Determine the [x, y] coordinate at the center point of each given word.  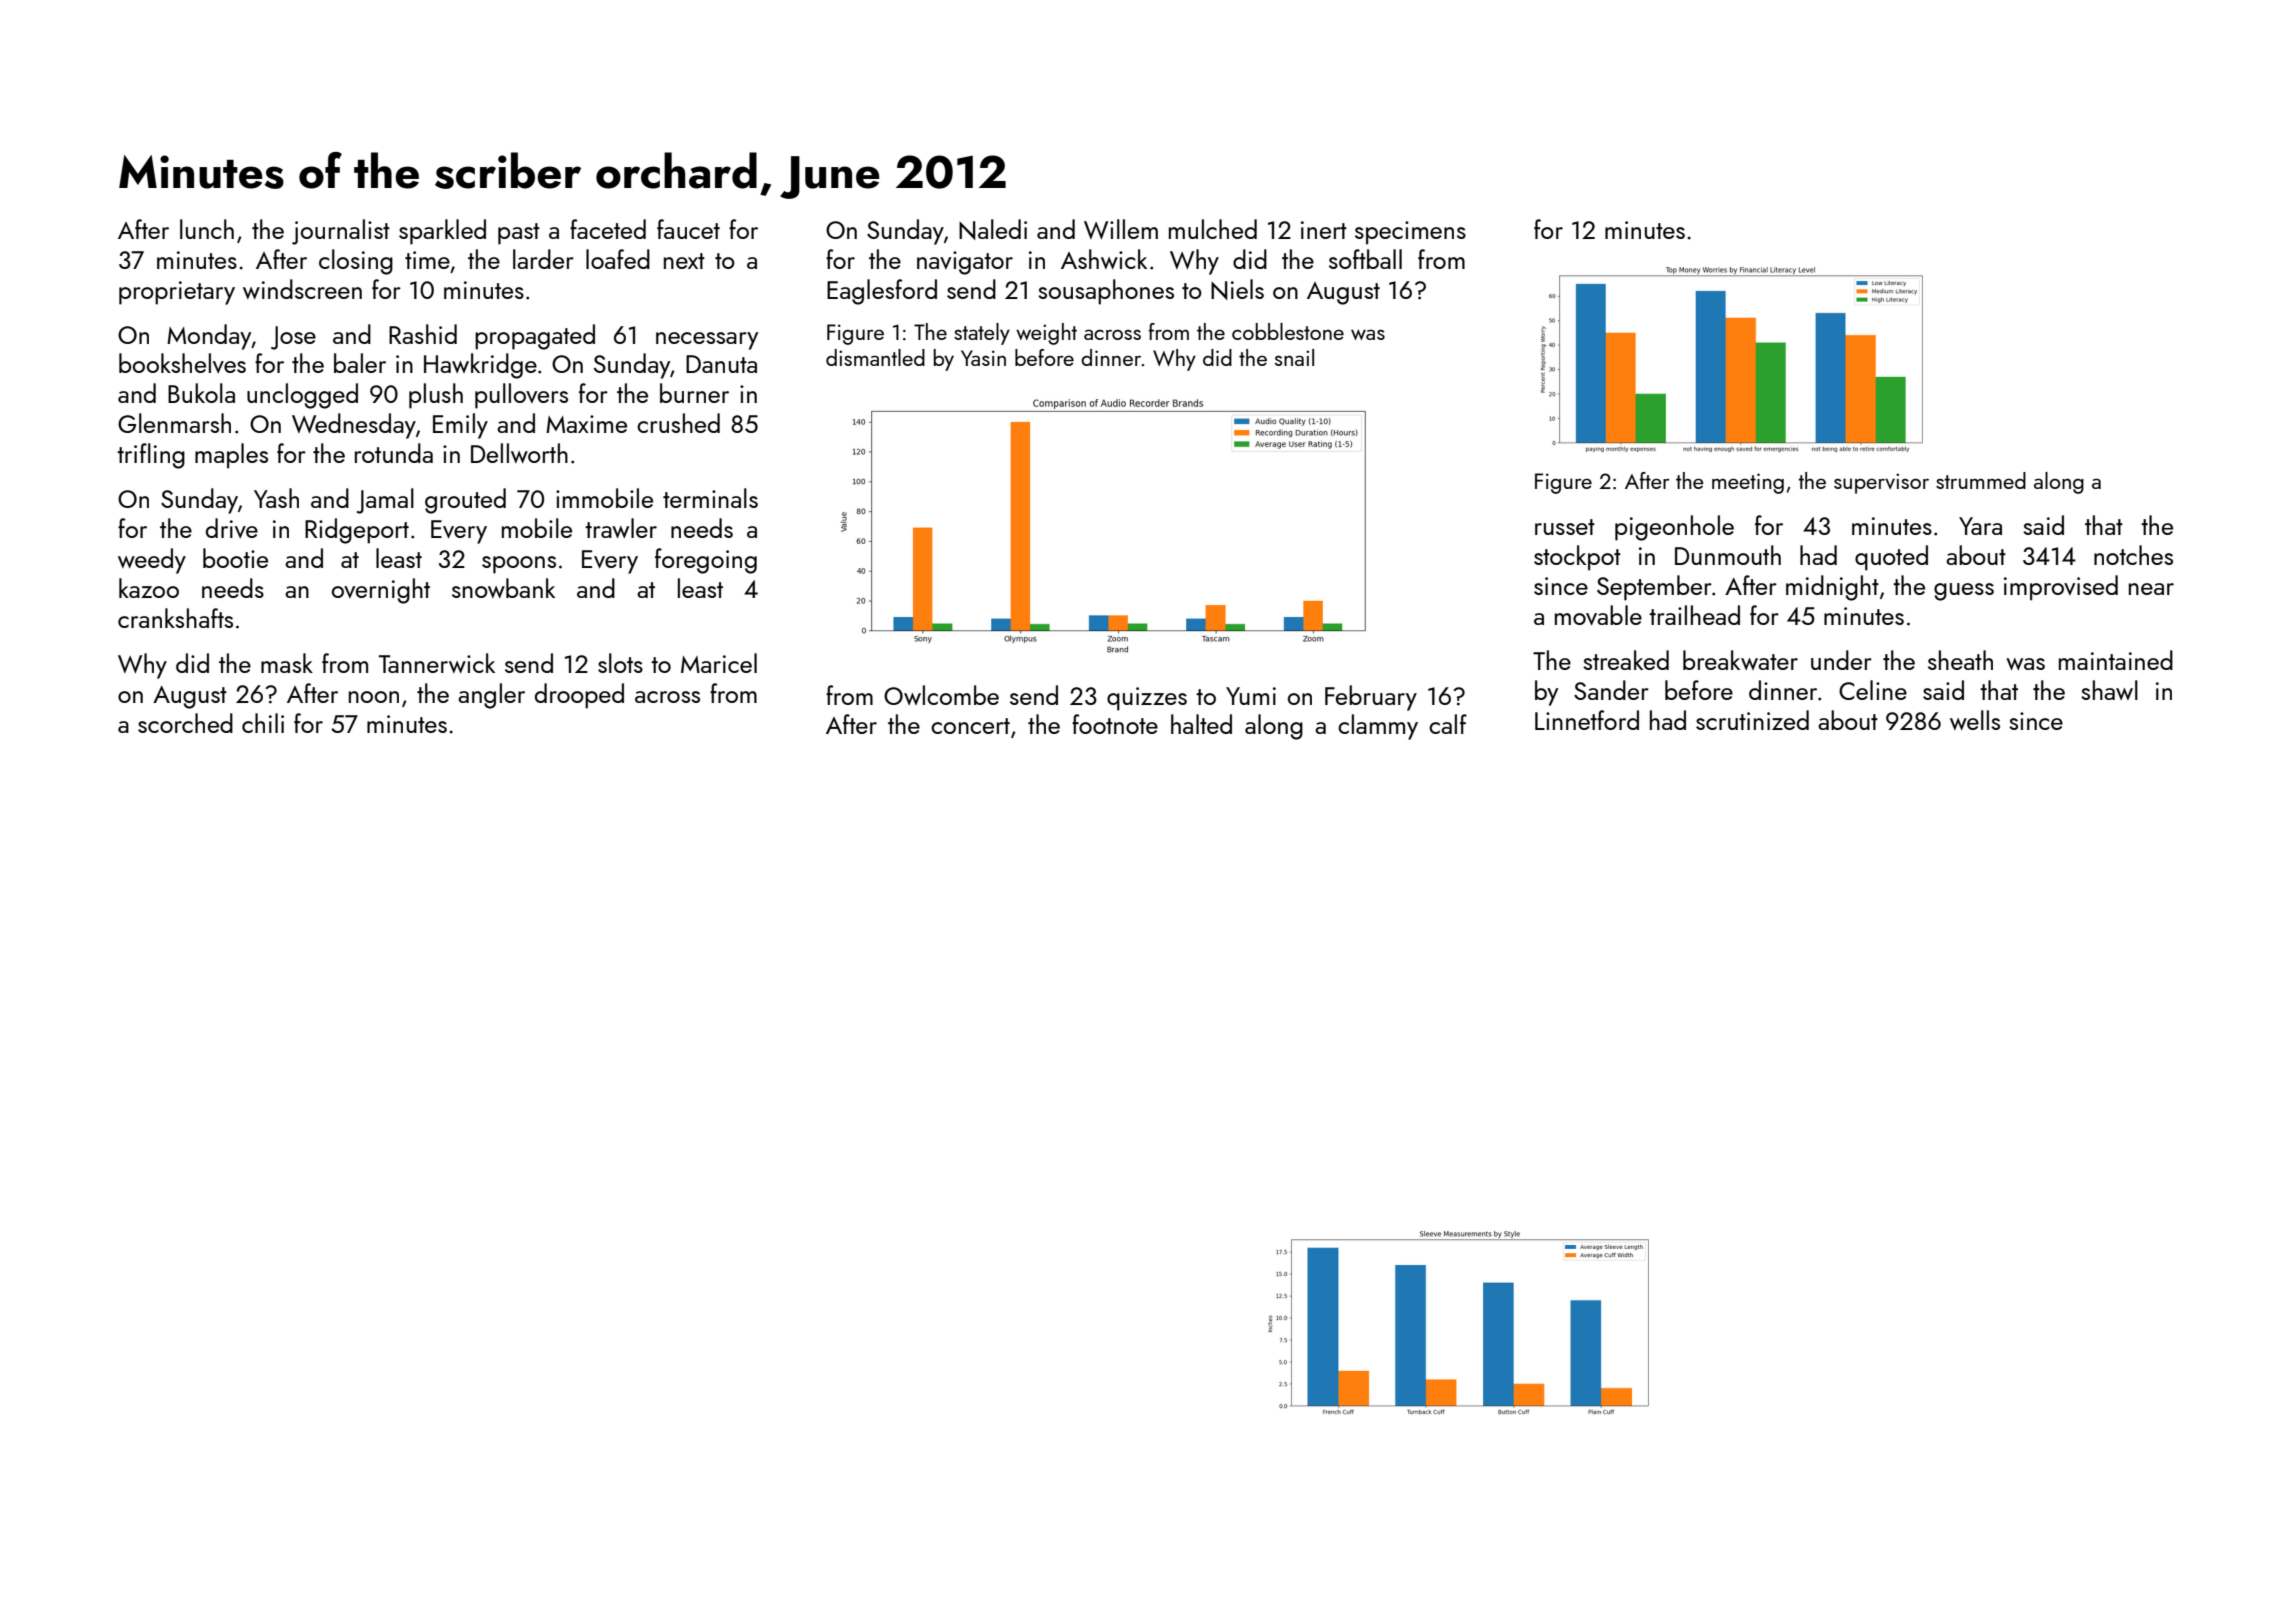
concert [970, 726]
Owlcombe [941, 695]
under [1841, 660]
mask [287, 663]
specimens [1410, 233]
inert [1324, 230]
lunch [207, 229]
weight [1046, 334]
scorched [185, 723]
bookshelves [182, 363]
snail [1294, 357]
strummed [1981, 480]
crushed [678, 423]
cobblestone [1288, 331]
